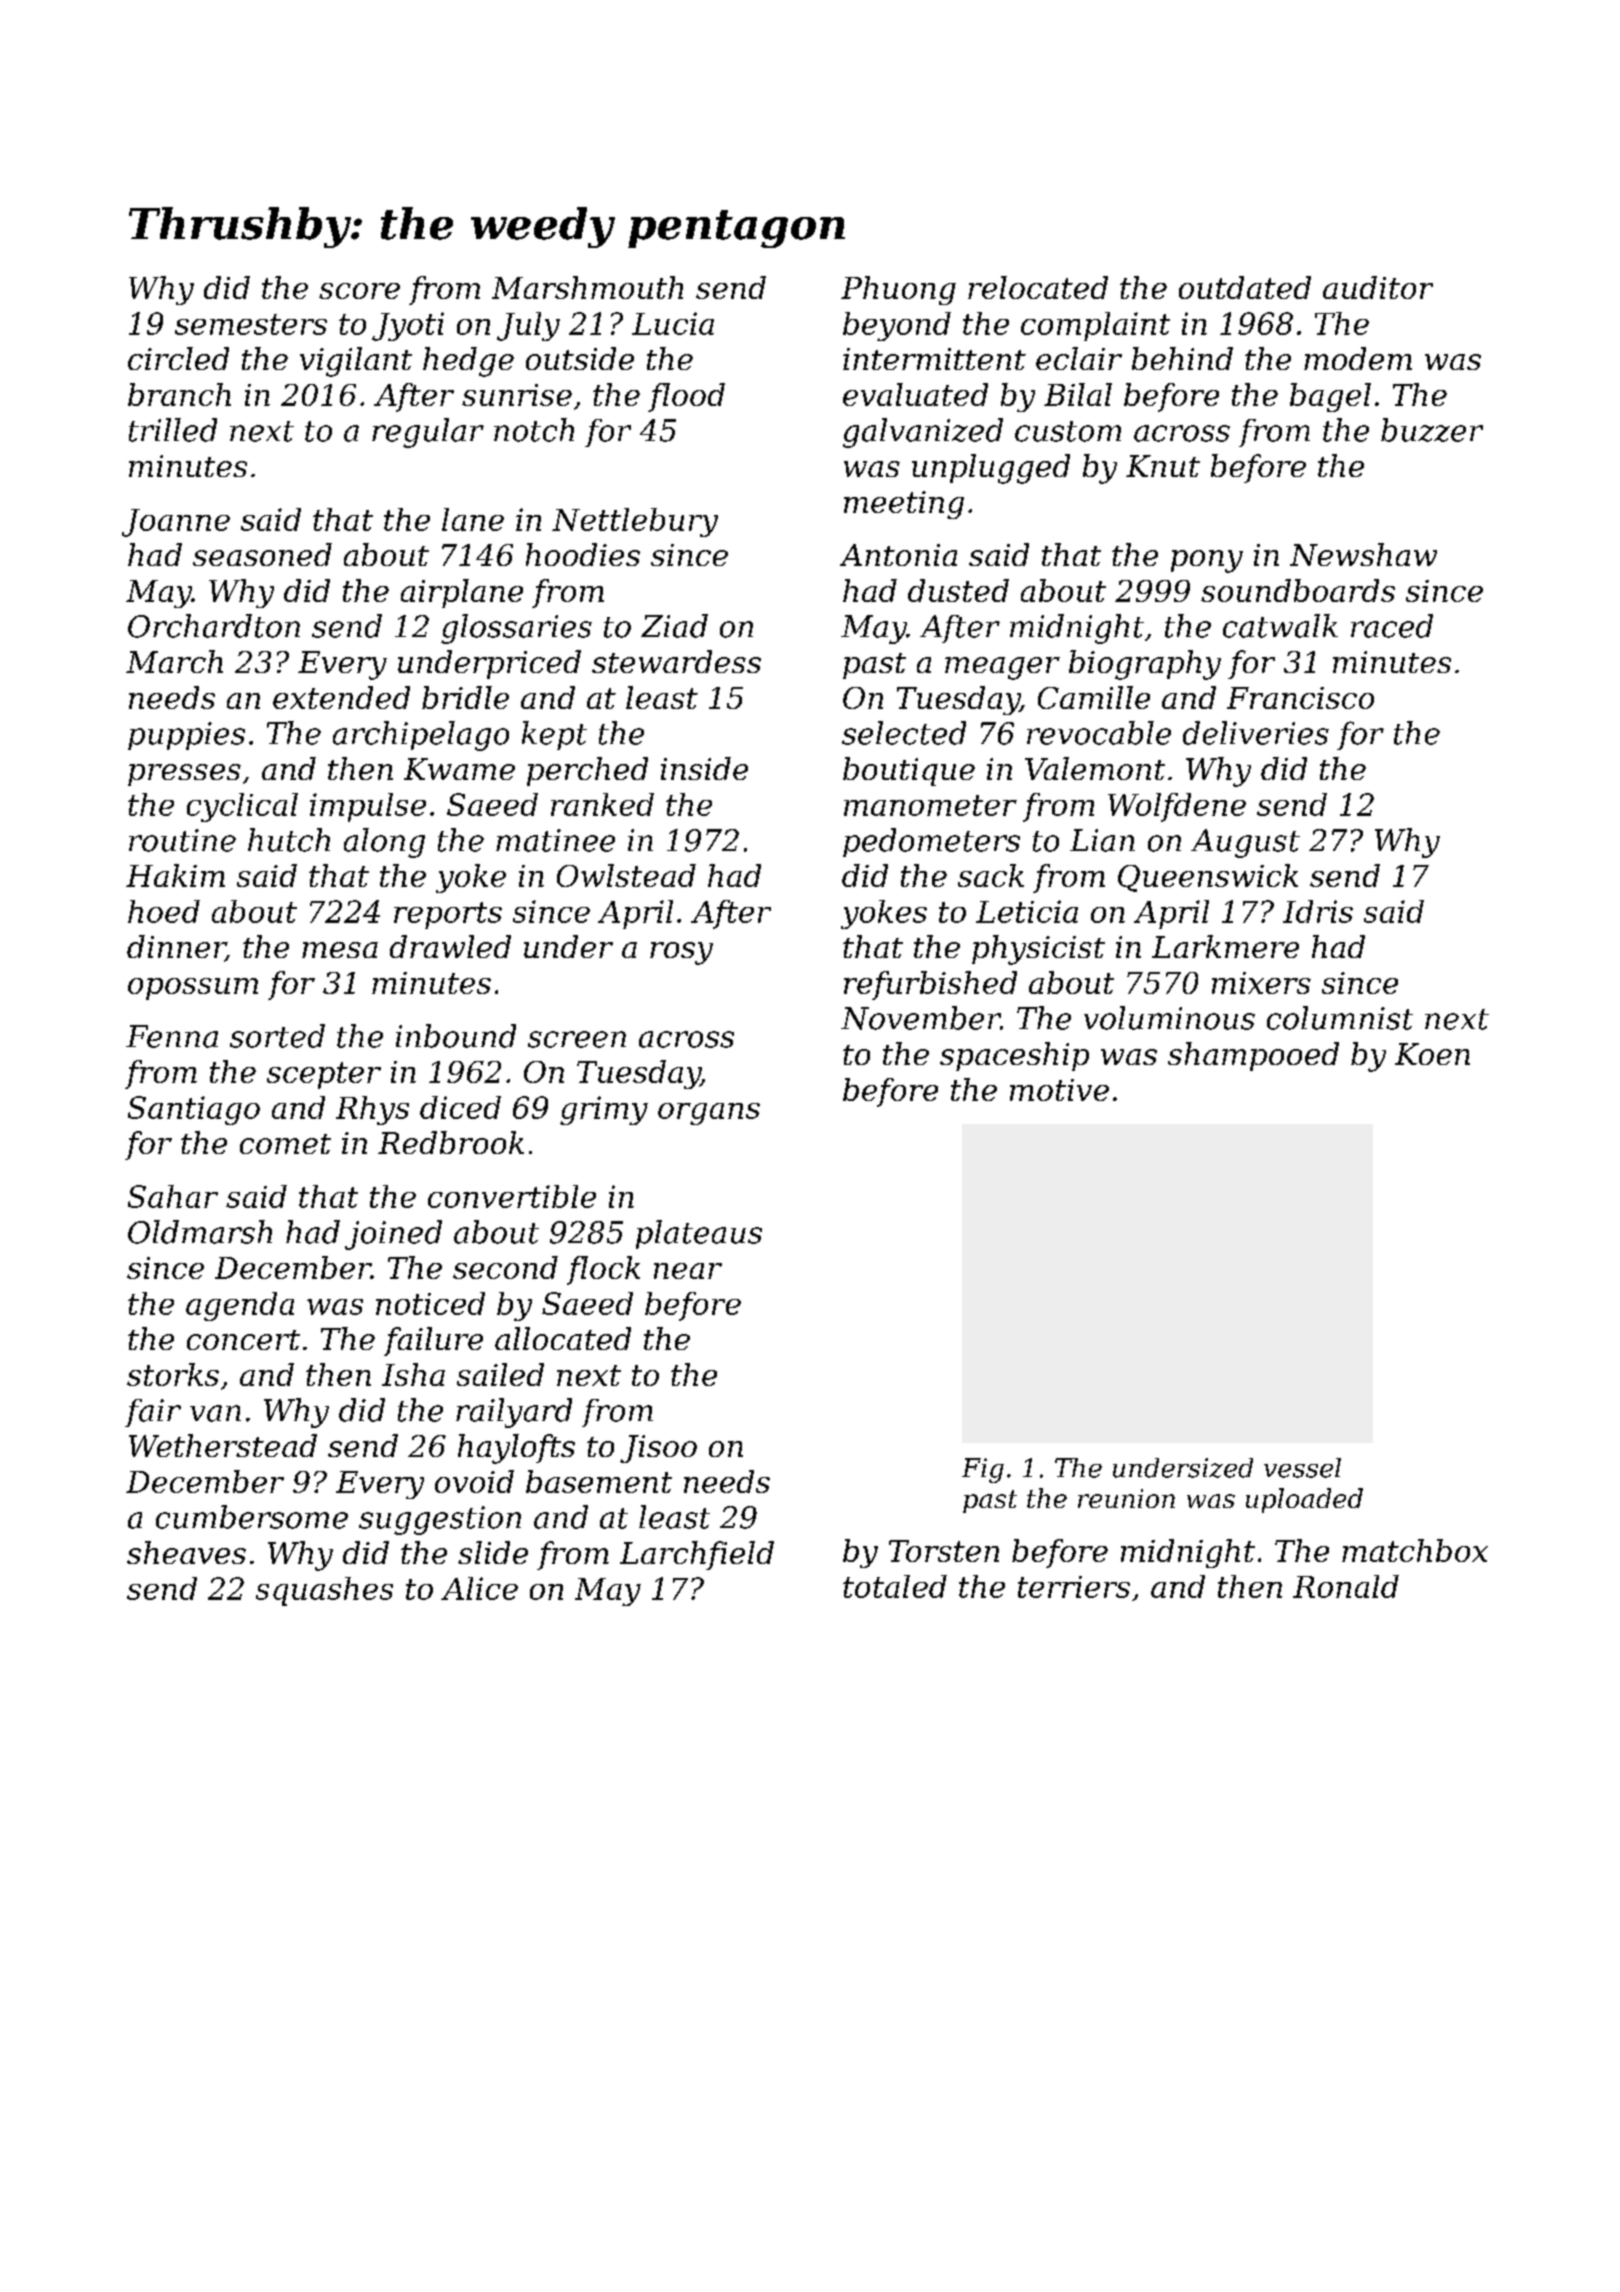  Describe the element at coordinates (174, 661) in the screenshot. I see `March` at that location.
